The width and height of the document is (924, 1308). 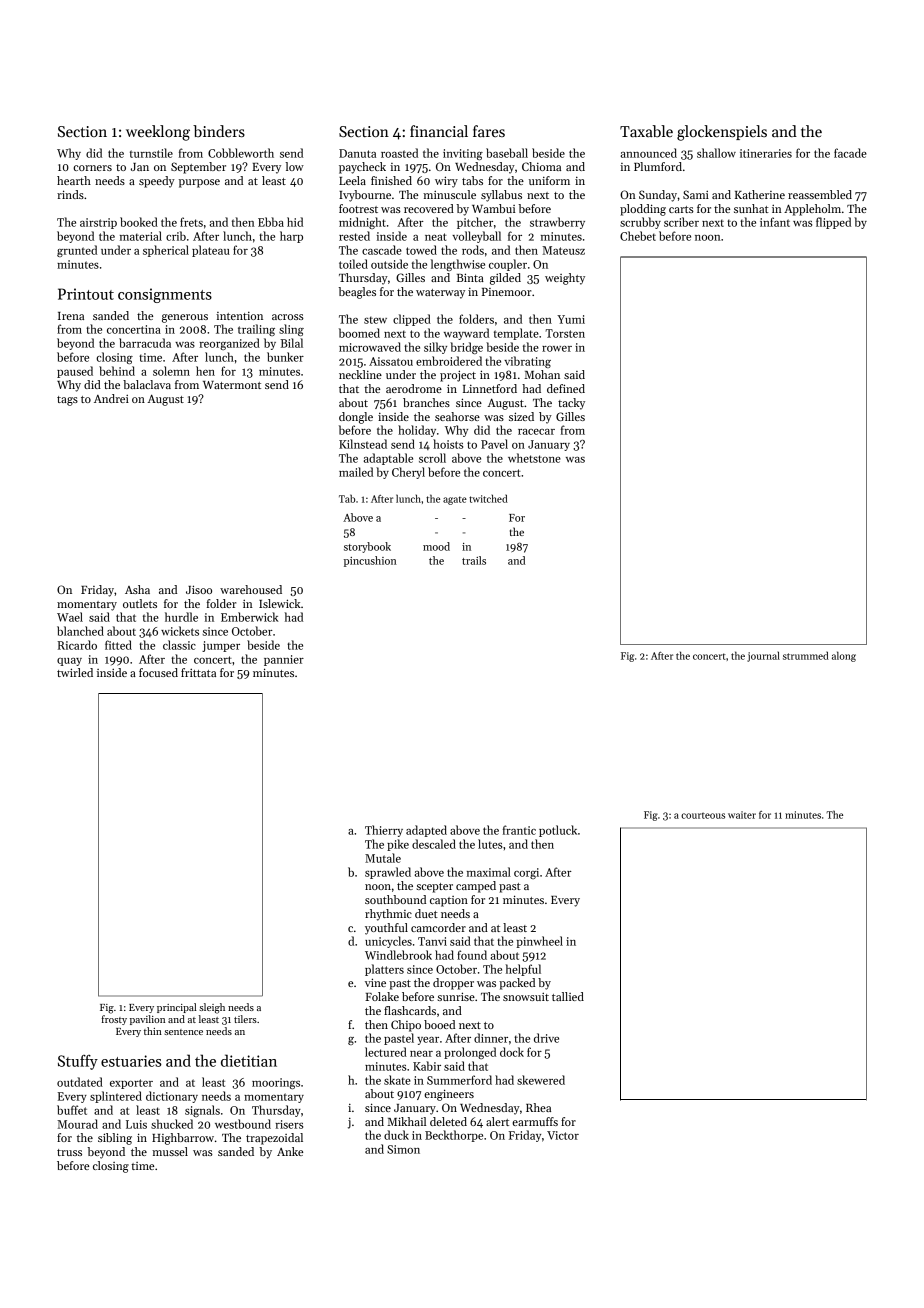 I want to click on facade, so click(x=850, y=153).
